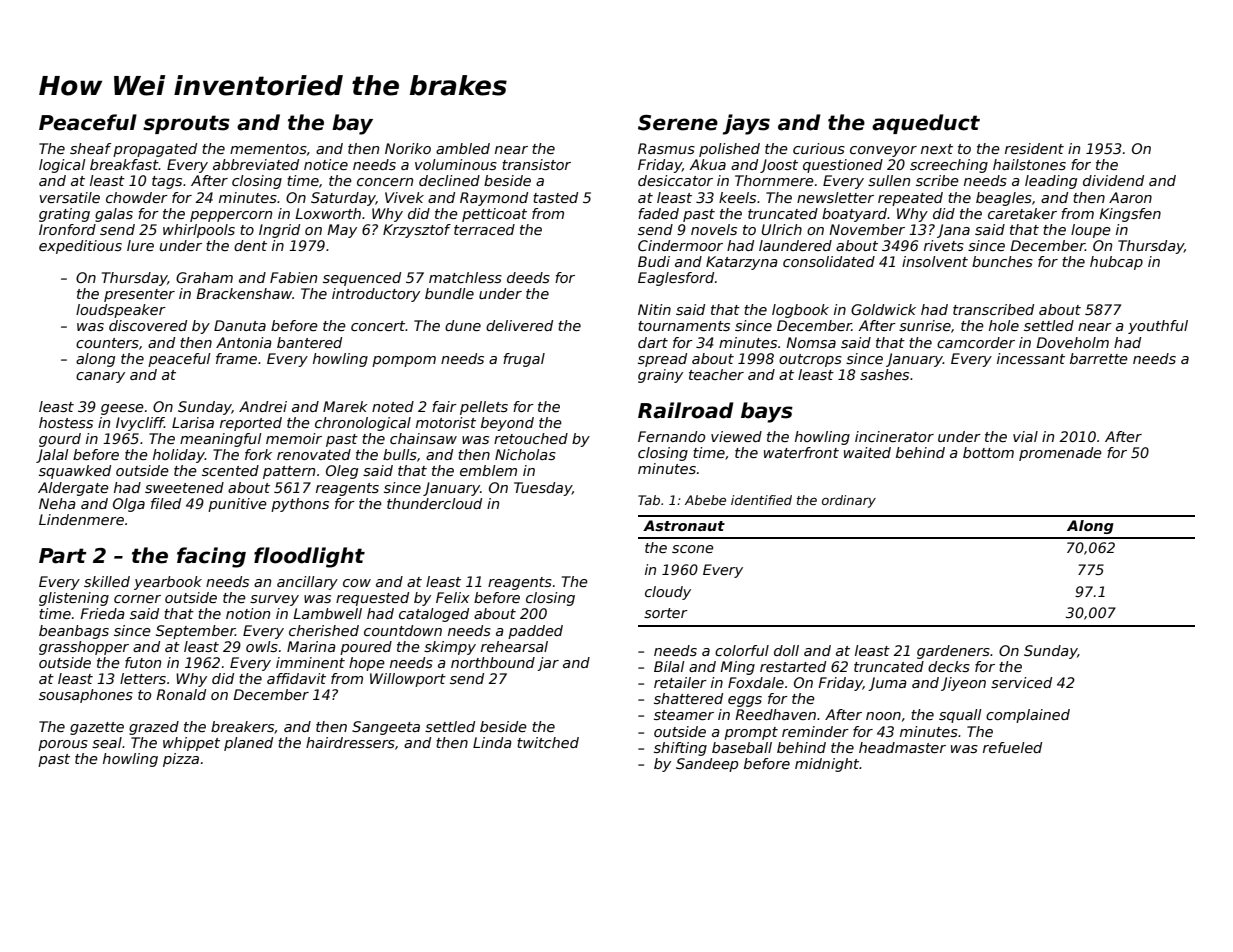  What do you see at coordinates (300, 505) in the screenshot?
I see `pythons` at bounding box center [300, 505].
